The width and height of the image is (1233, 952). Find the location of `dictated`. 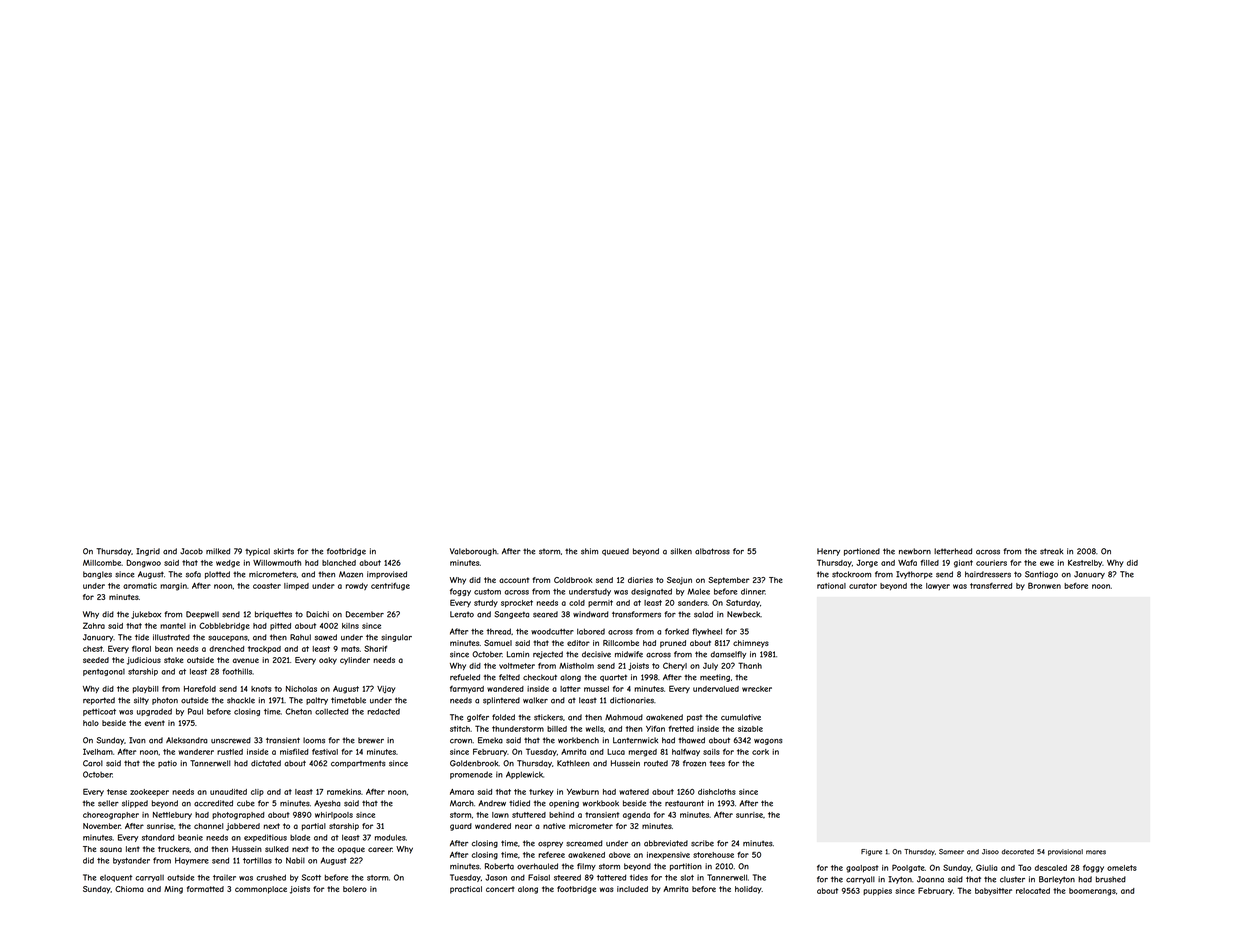

dictated is located at coordinates (266, 763).
